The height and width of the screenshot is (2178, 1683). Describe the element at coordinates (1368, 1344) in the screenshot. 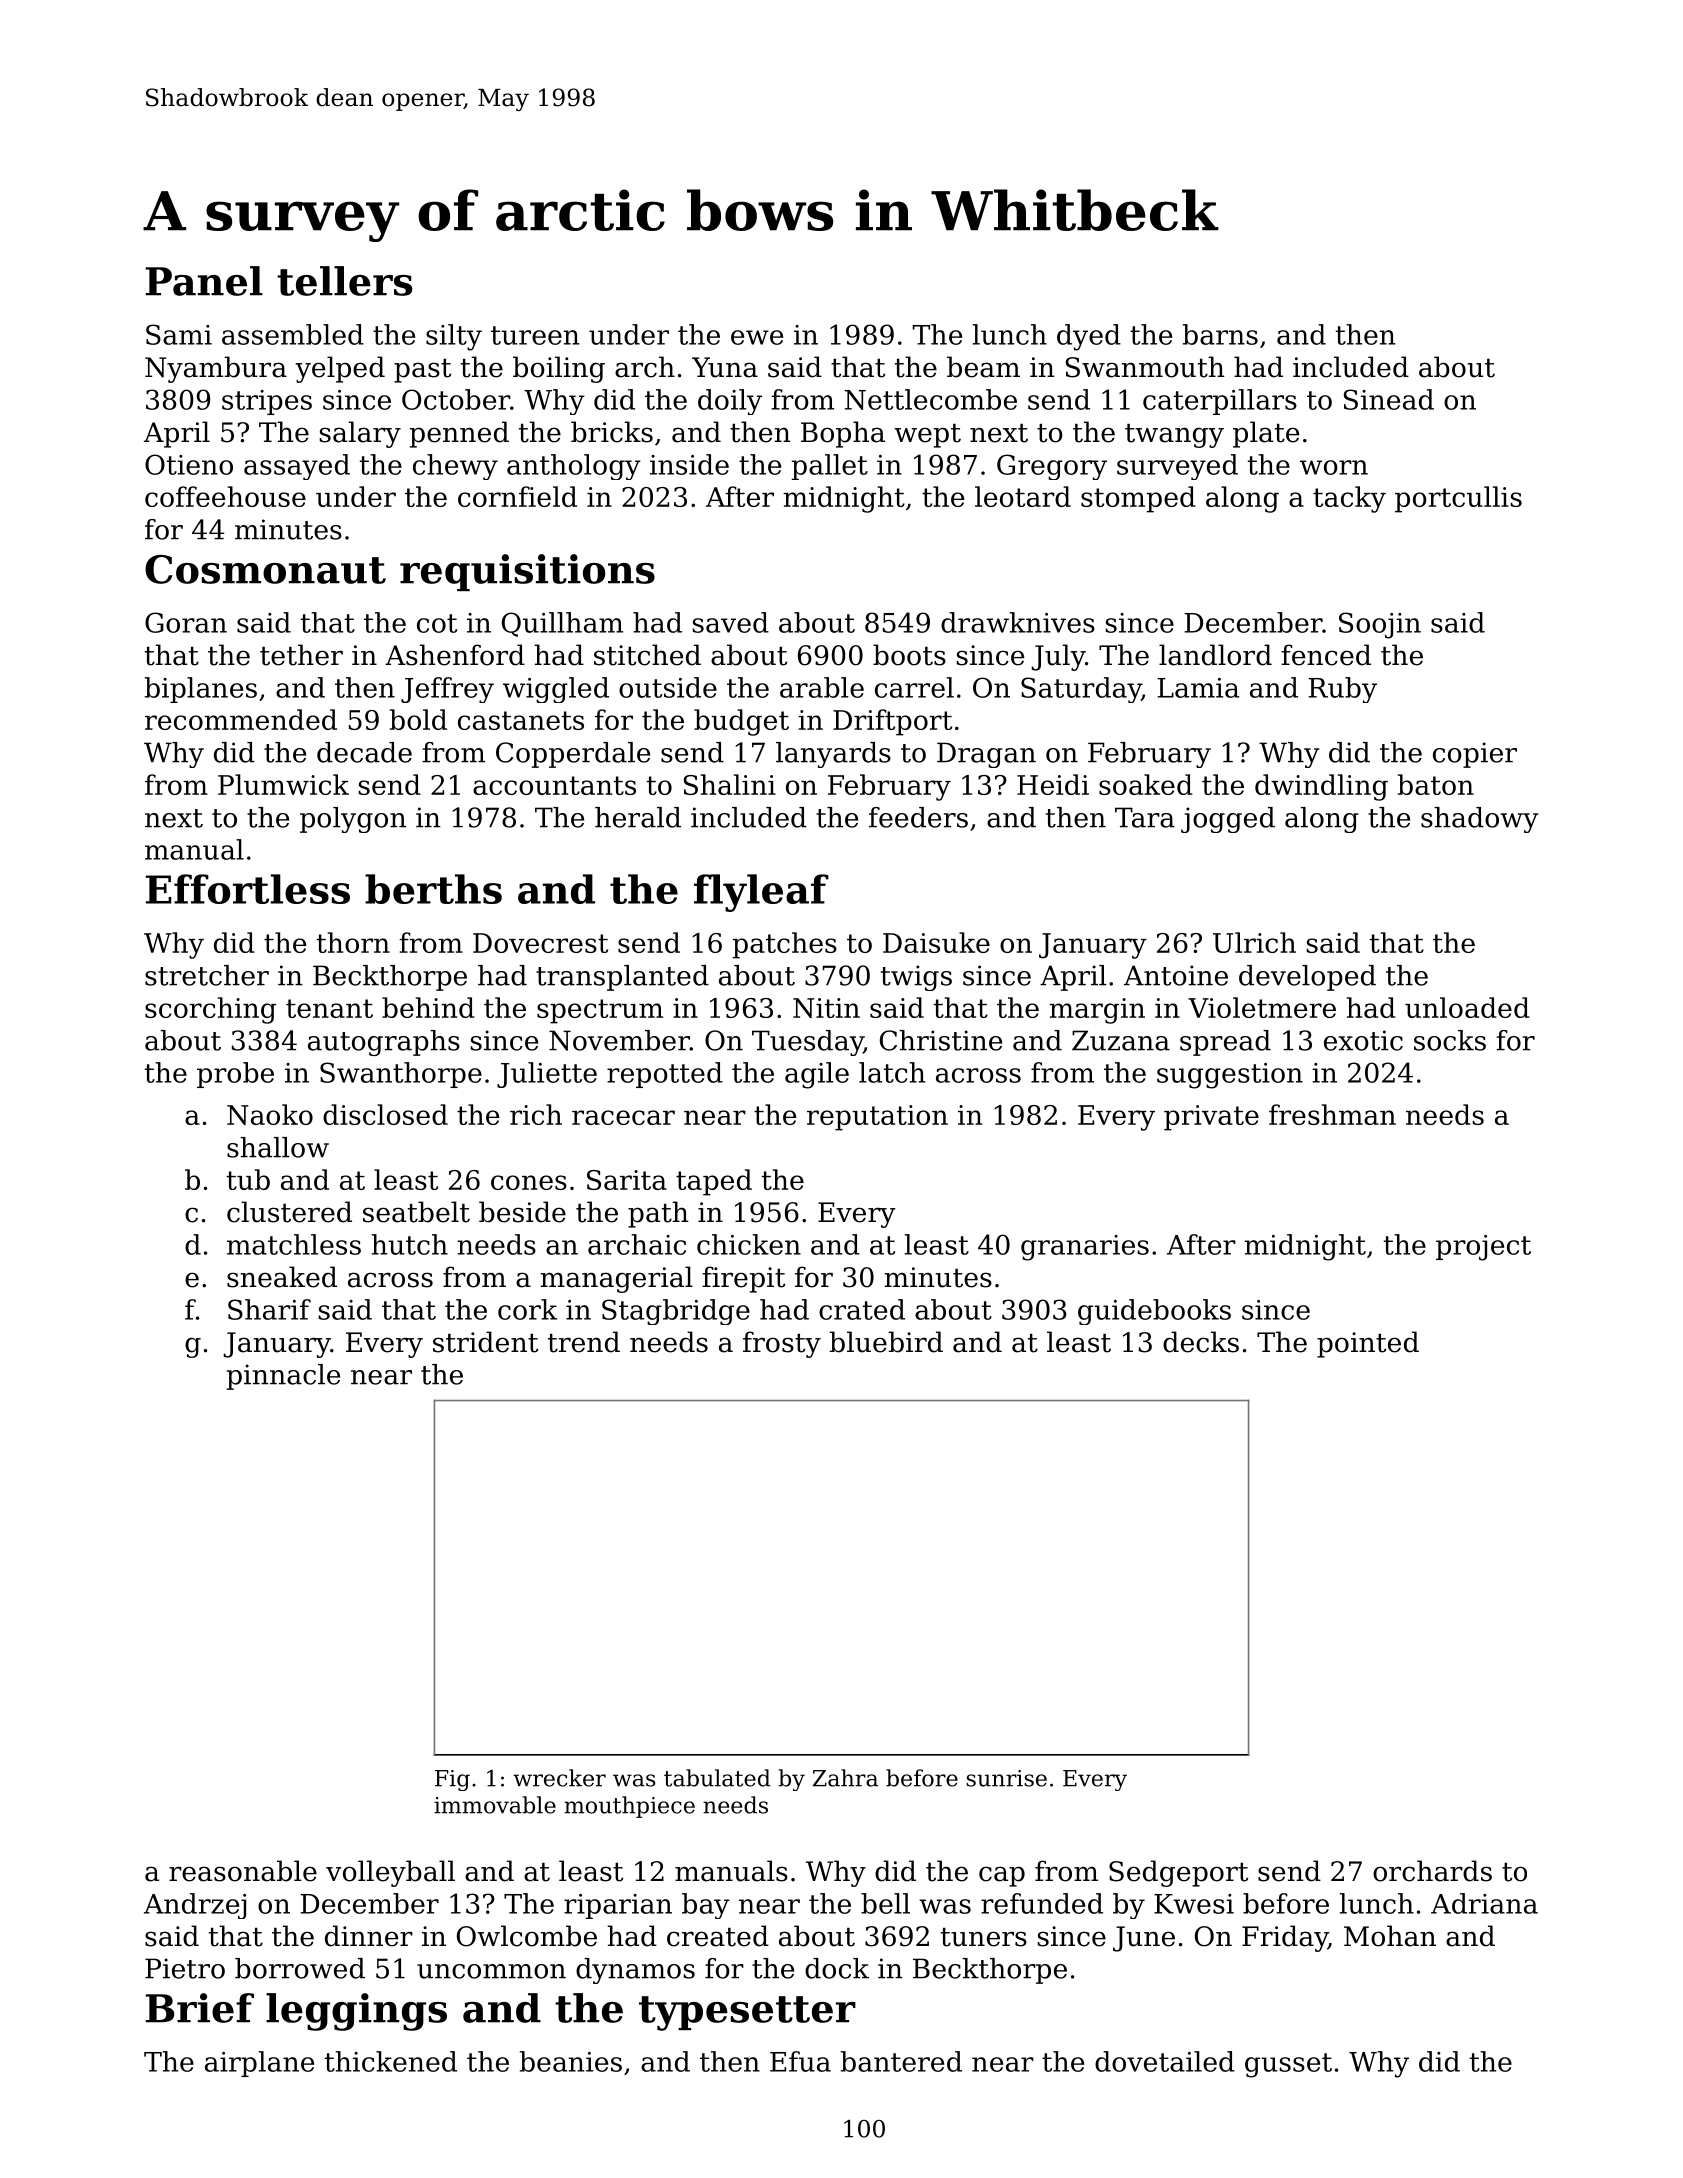

I see `pointed` at that location.
